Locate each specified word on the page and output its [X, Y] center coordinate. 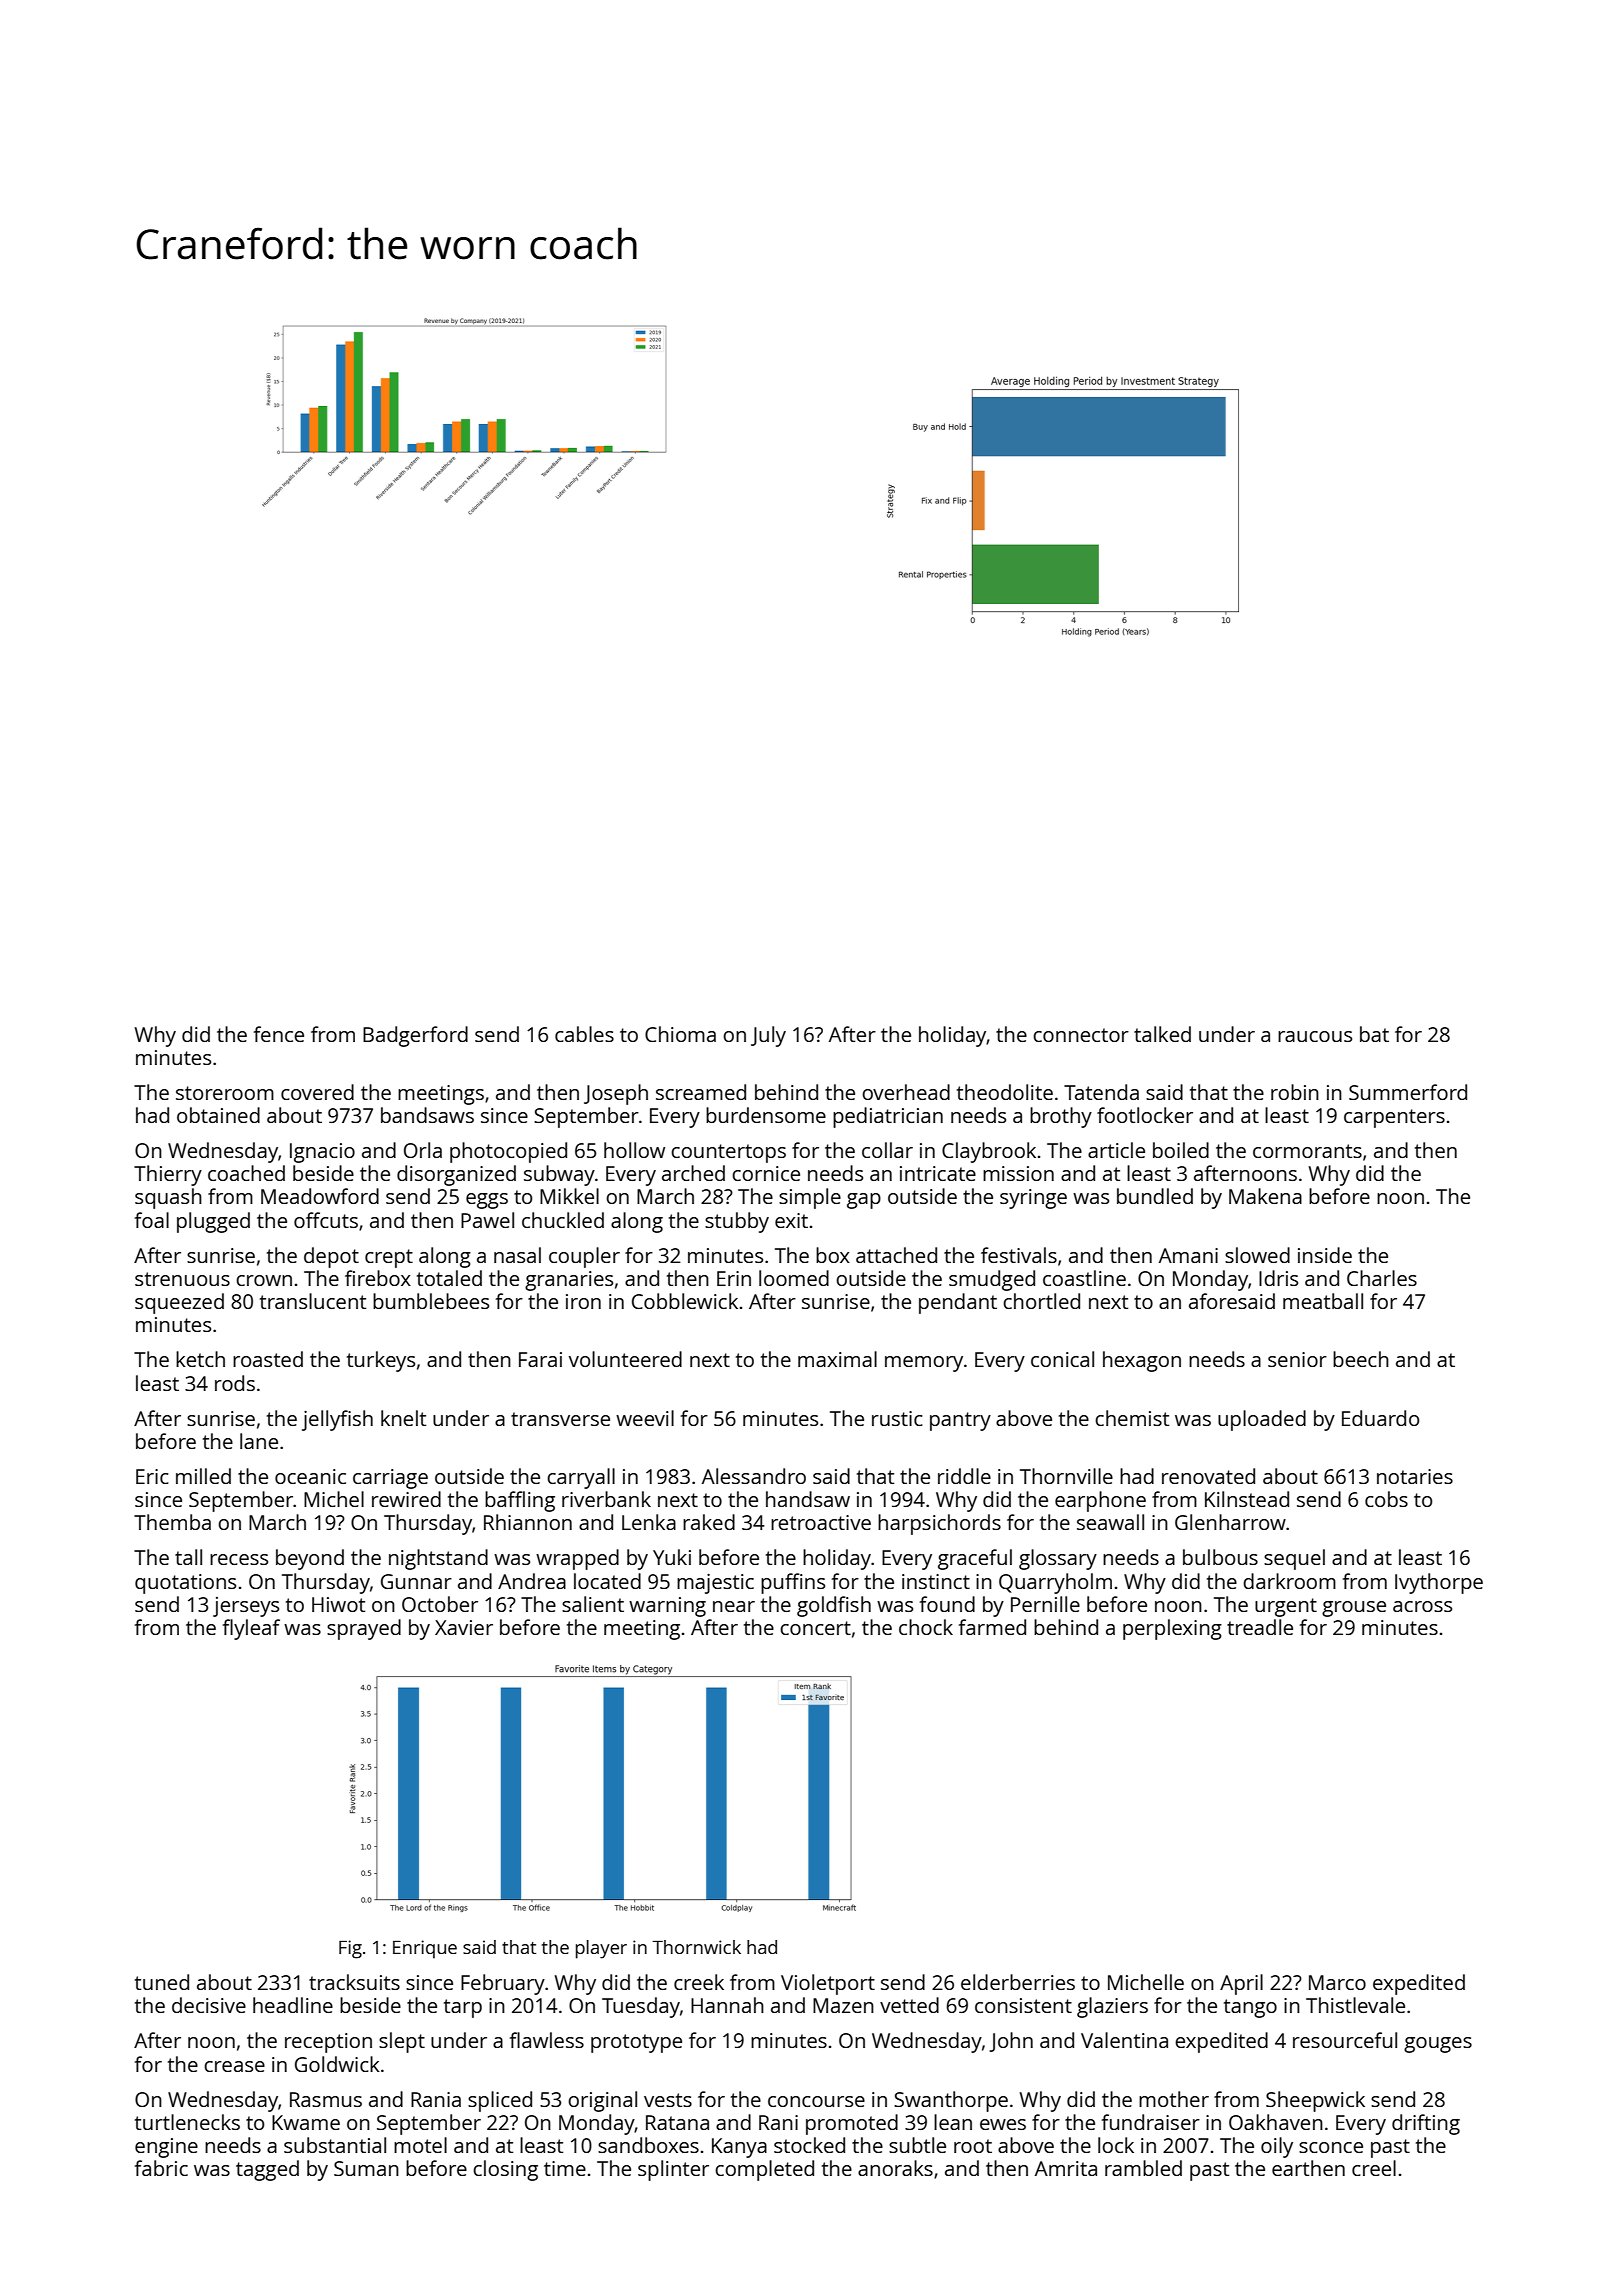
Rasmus [326, 2099]
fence [279, 1034]
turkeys [381, 1361]
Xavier [464, 1627]
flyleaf [251, 1629]
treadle [1260, 1627]
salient [593, 1604]
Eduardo [1380, 1418]
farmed [992, 1627]
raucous [1315, 1036]
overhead [906, 1092]
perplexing [1172, 1629]
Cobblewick [685, 1301]
